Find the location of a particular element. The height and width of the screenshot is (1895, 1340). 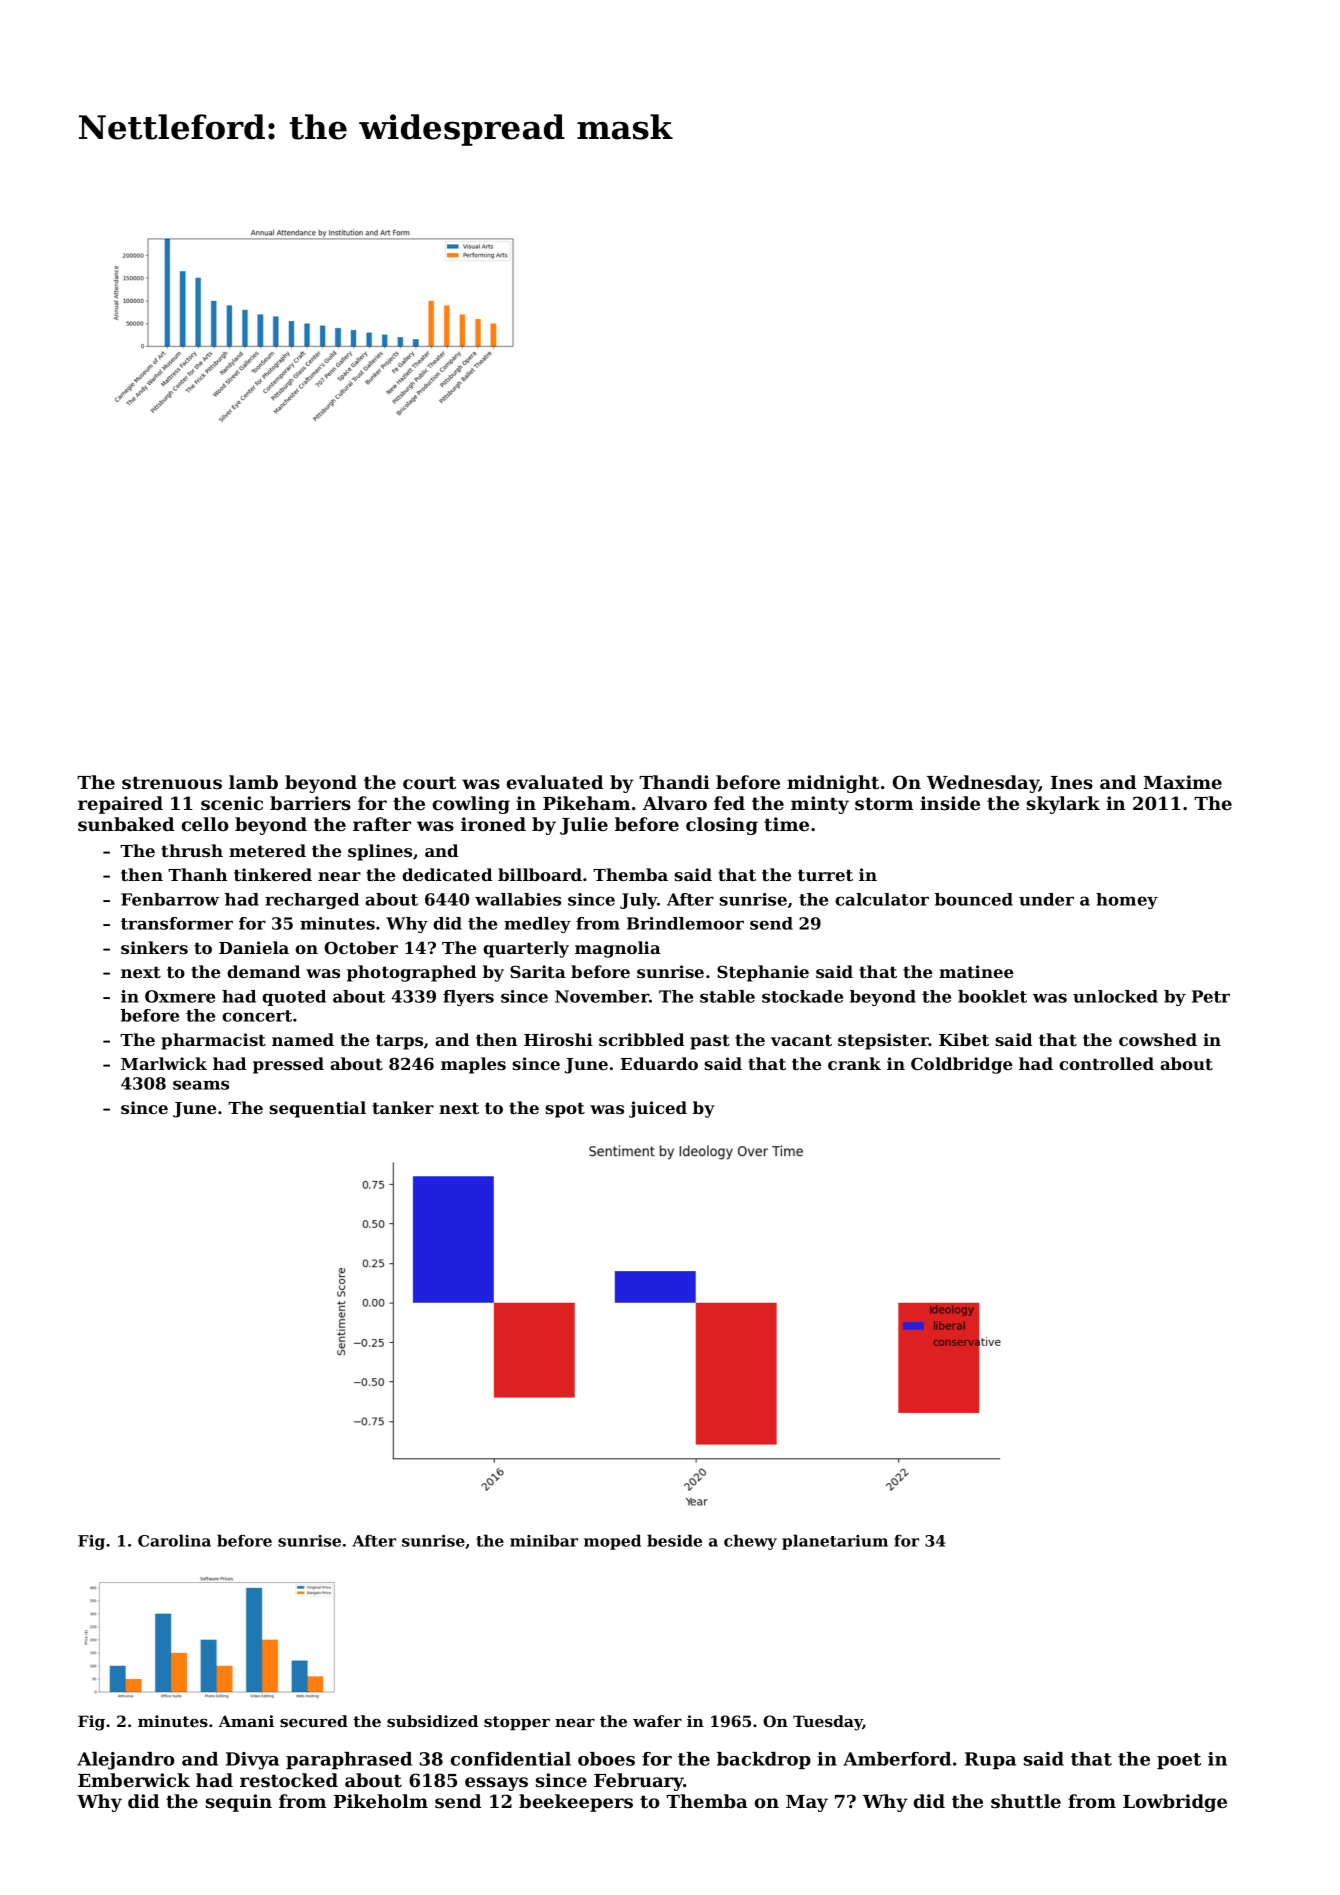

juiced is located at coordinates (658, 1109).
